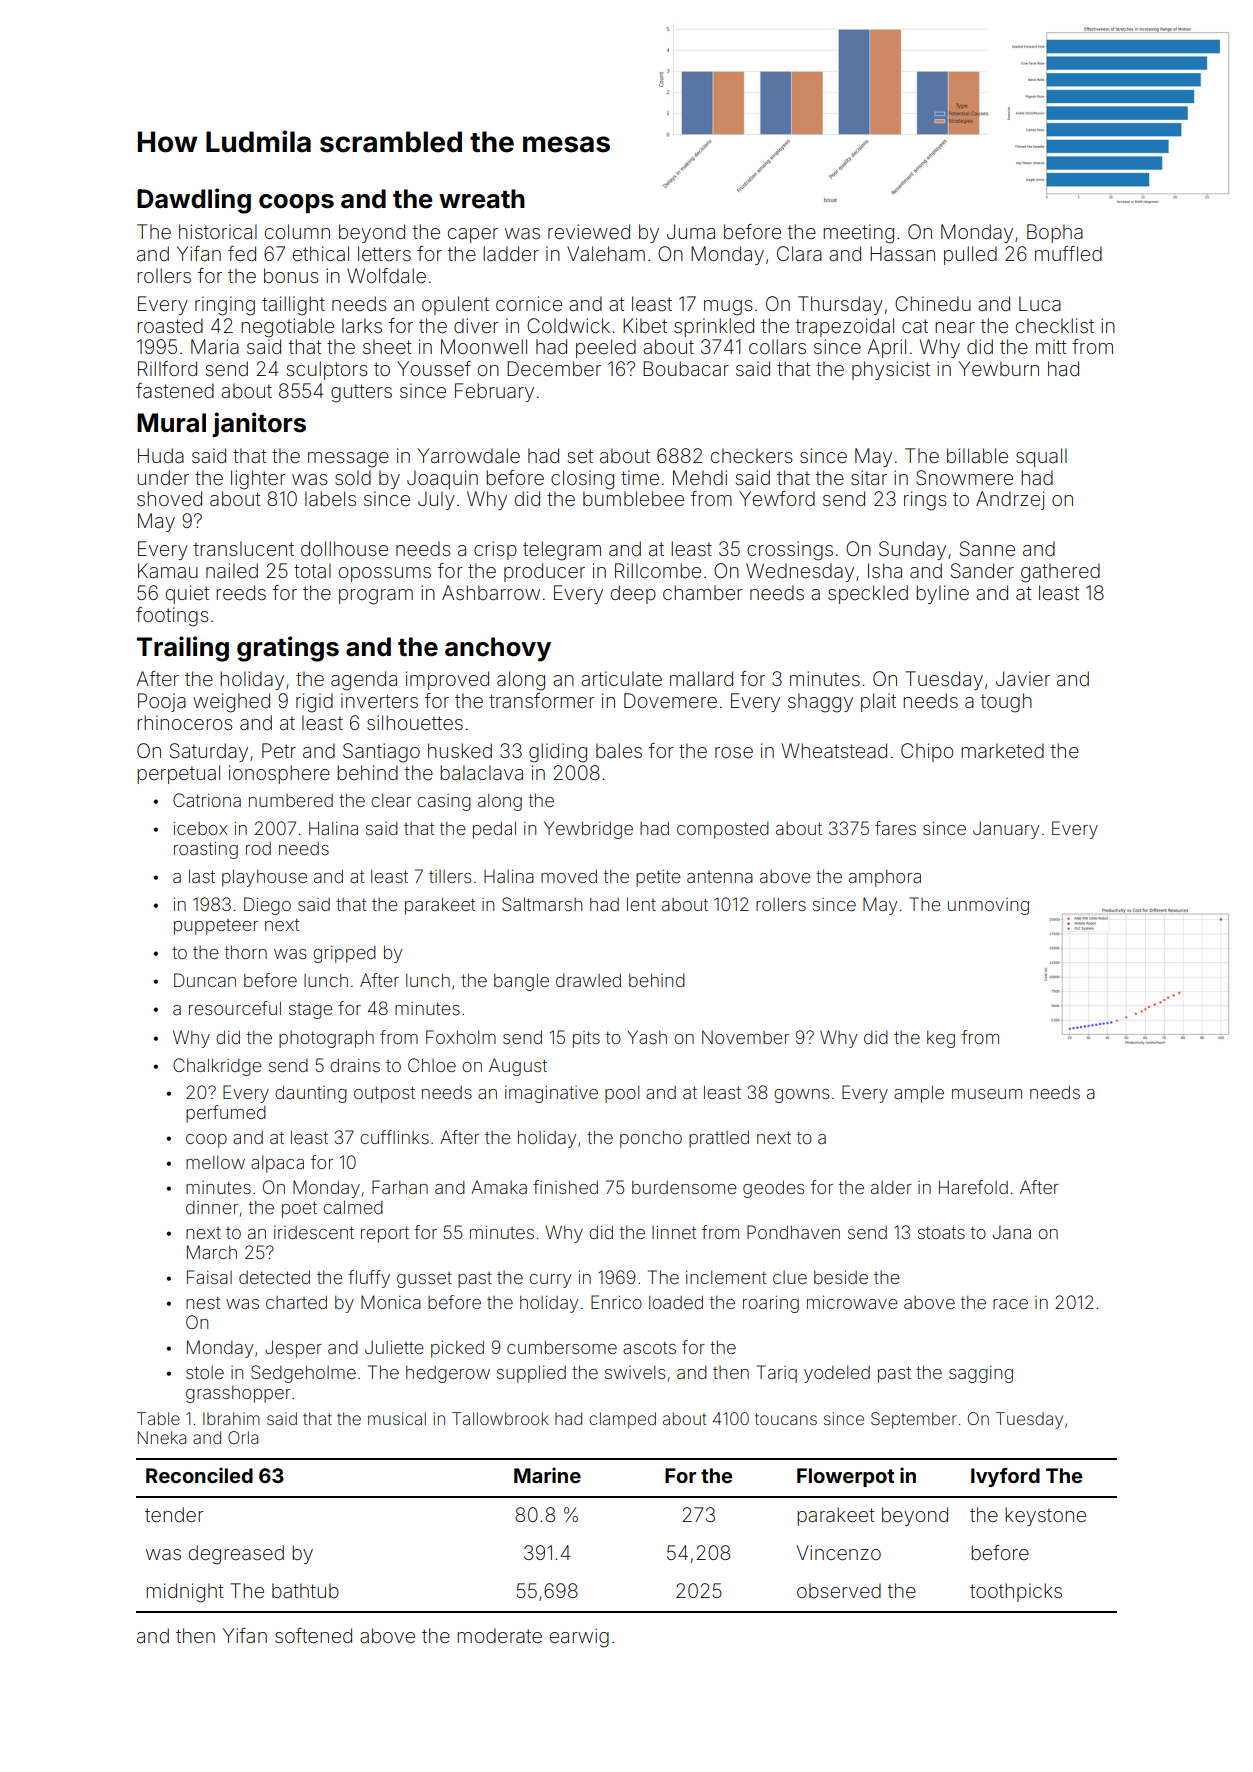  Describe the element at coordinates (178, 774) in the page. I see `perpetual` at that location.
